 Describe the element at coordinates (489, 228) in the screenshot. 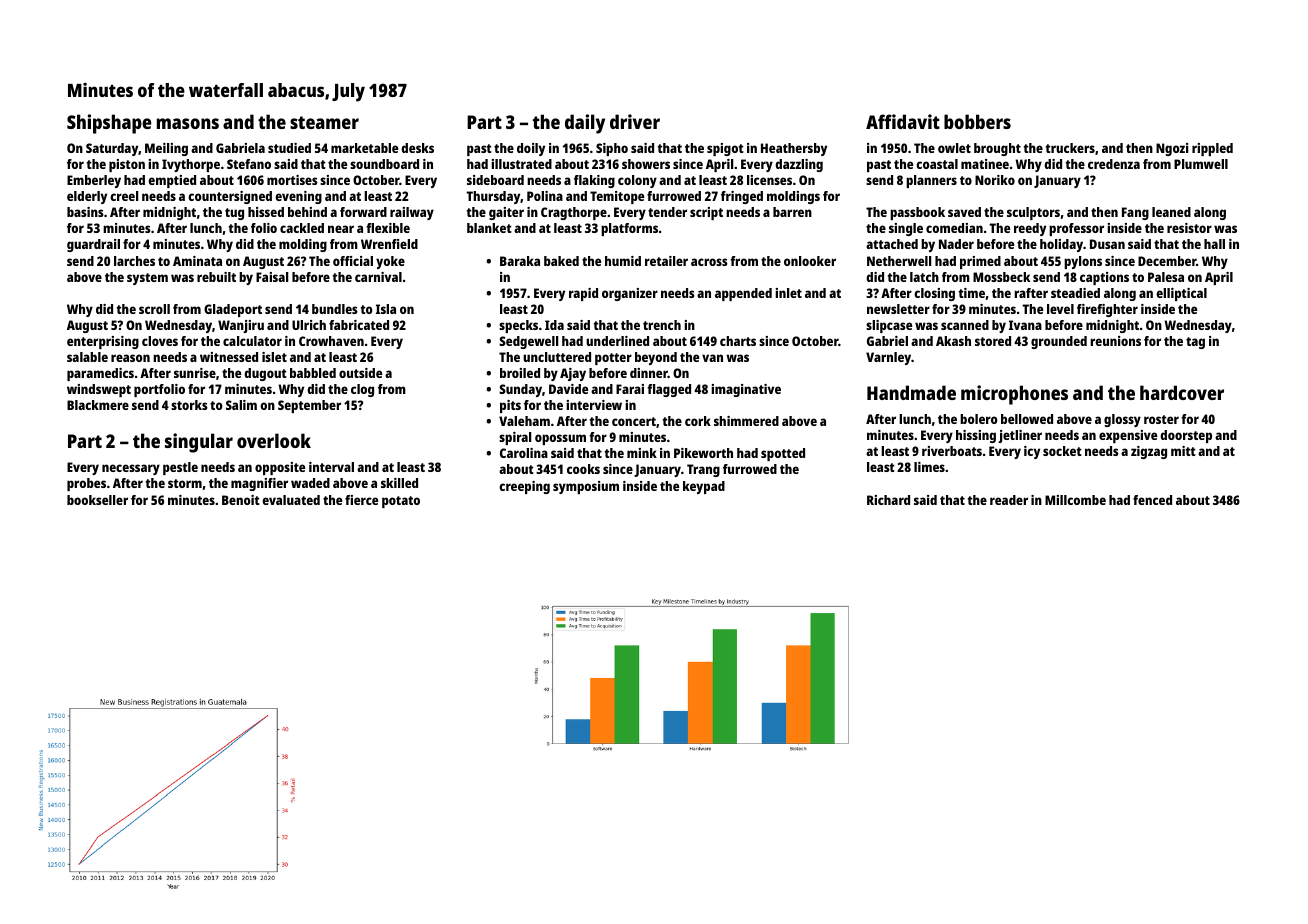

I see `blanket` at that location.
